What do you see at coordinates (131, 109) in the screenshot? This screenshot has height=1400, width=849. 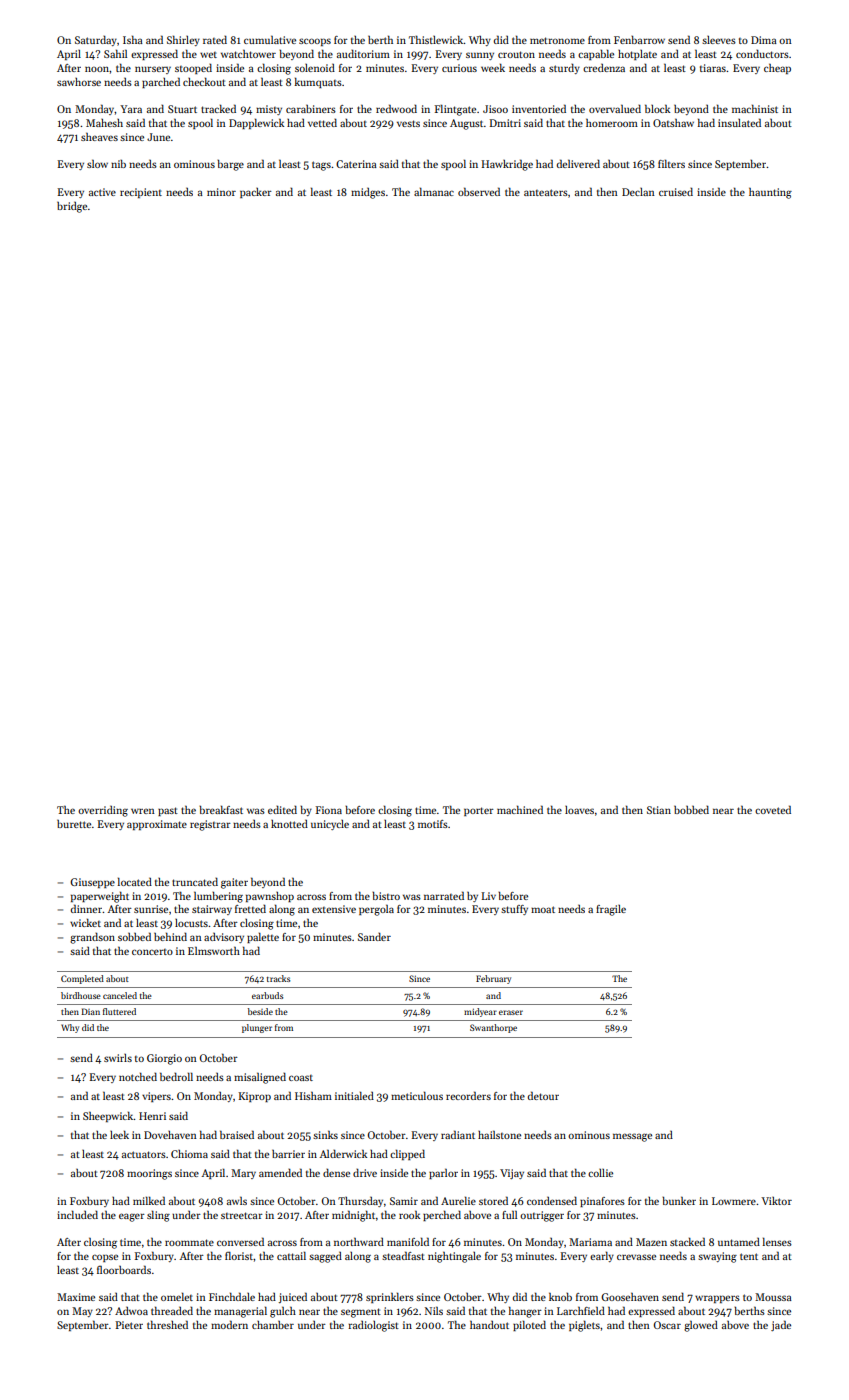 I see `Yara` at bounding box center [131, 109].
